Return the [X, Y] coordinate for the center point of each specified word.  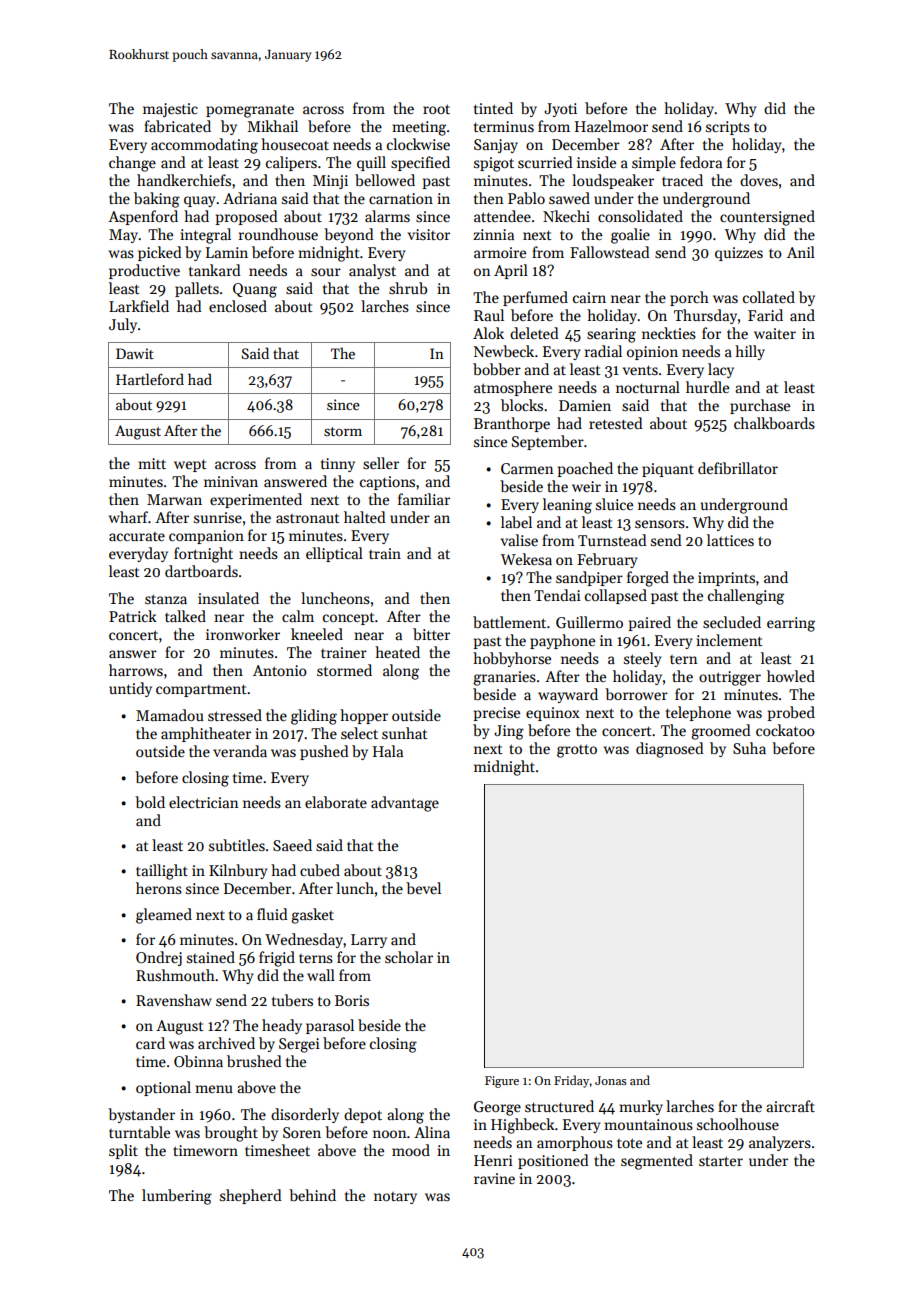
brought [231, 1134]
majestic [170, 110]
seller [381, 463]
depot [363, 1115]
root [436, 109]
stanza [166, 599]
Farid [765, 315]
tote [629, 1143]
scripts [728, 128]
